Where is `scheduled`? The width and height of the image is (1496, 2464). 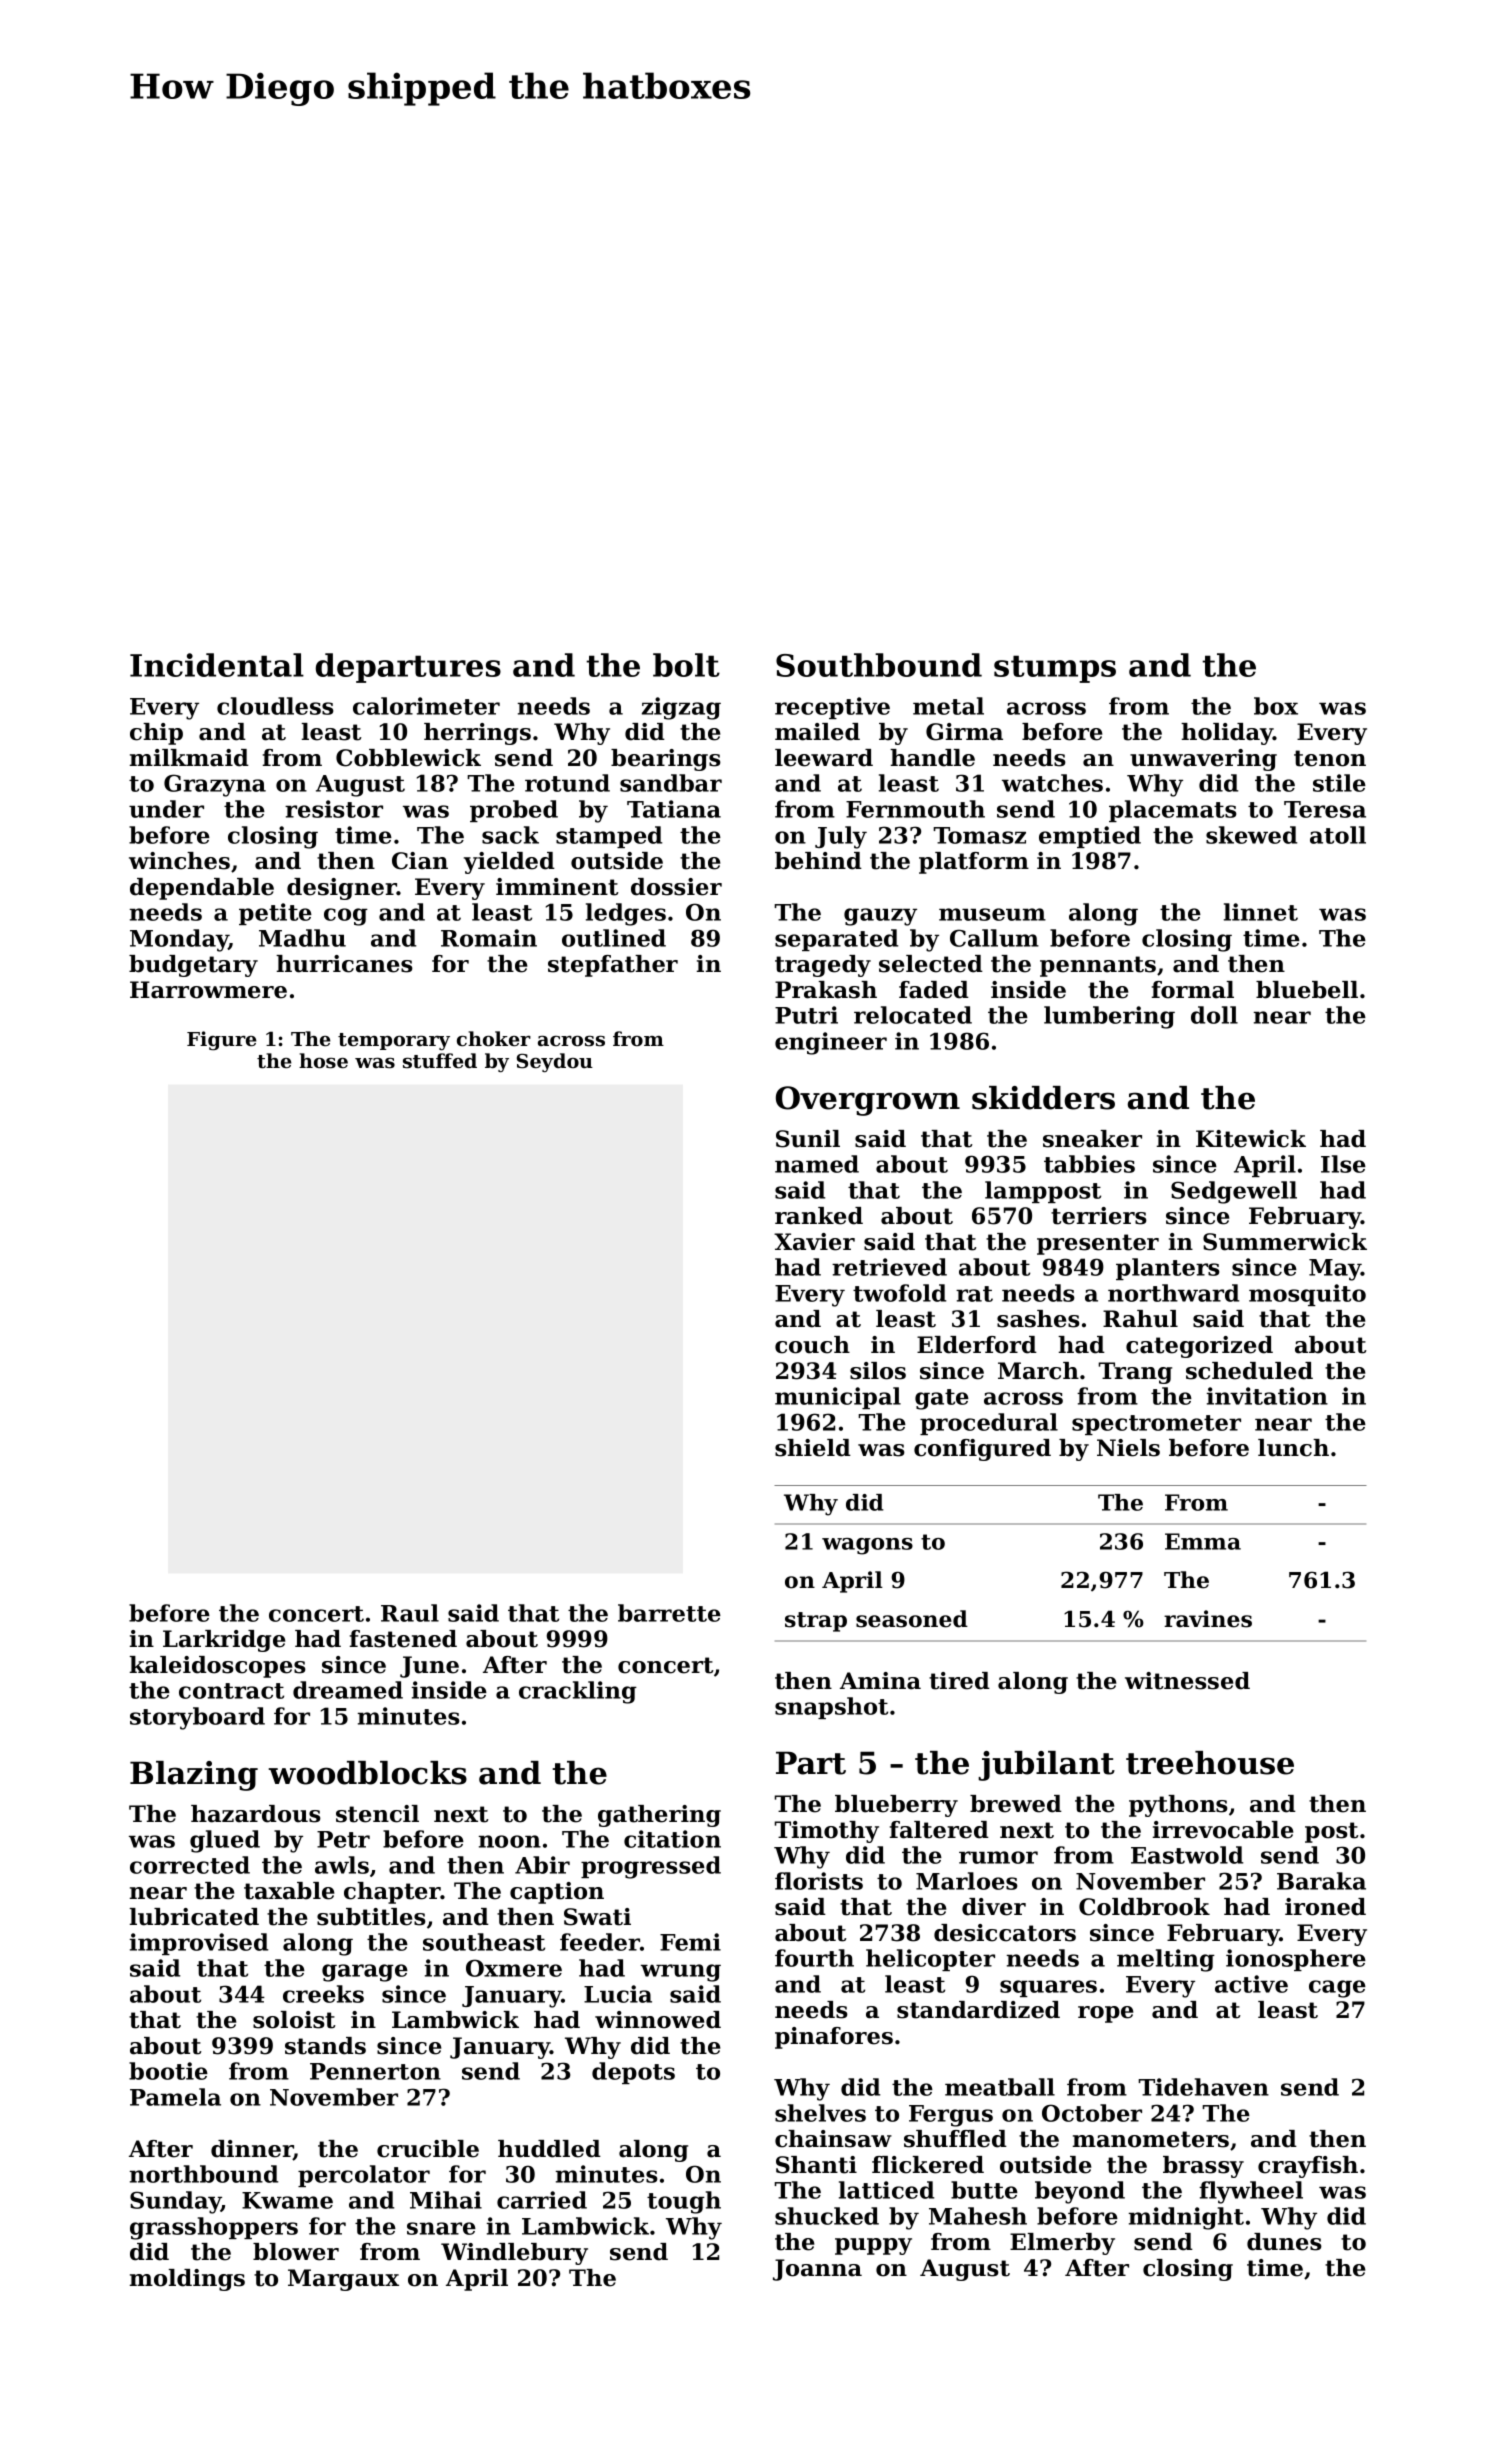
scheduled is located at coordinates (1249, 1371).
